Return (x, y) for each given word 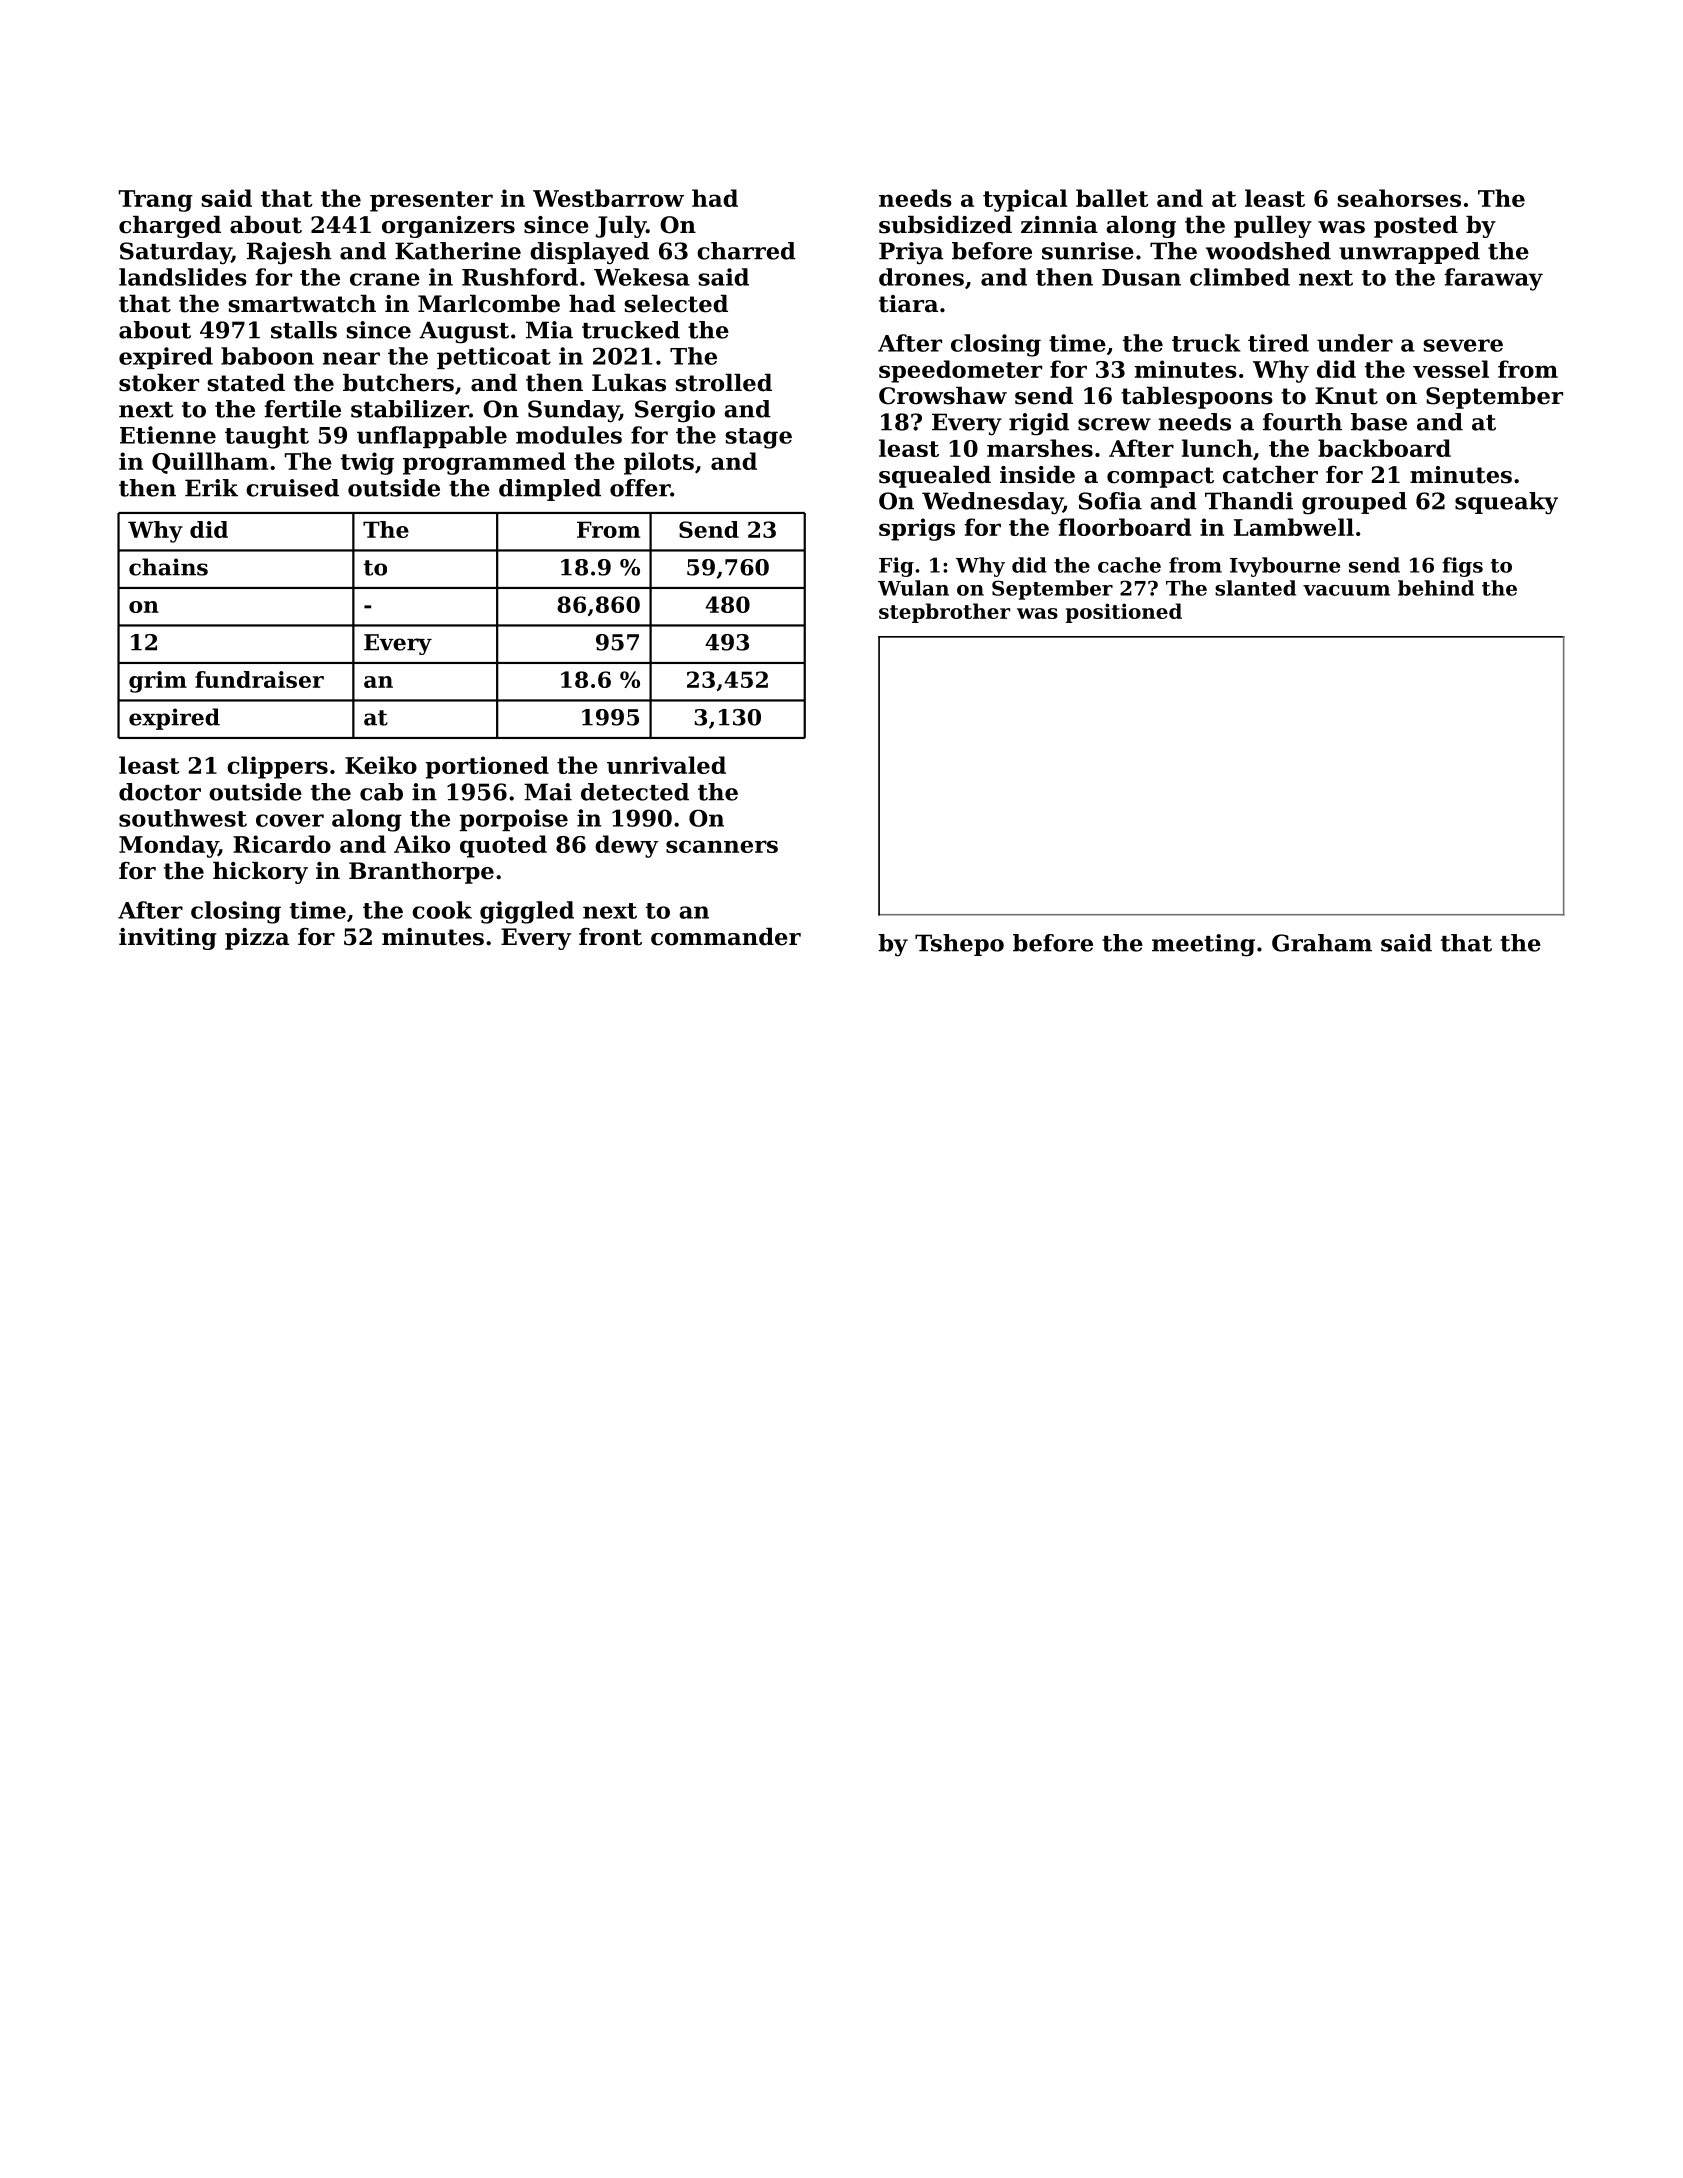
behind (1436, 588)
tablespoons (1197, 398)
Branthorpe (421, 873)
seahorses (1399, 198)
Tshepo (959, 945)
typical (1025, 200)
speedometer (960, 371)
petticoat (494, 358)
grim (158, 682)
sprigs (917, 529)
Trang (155, 201)
